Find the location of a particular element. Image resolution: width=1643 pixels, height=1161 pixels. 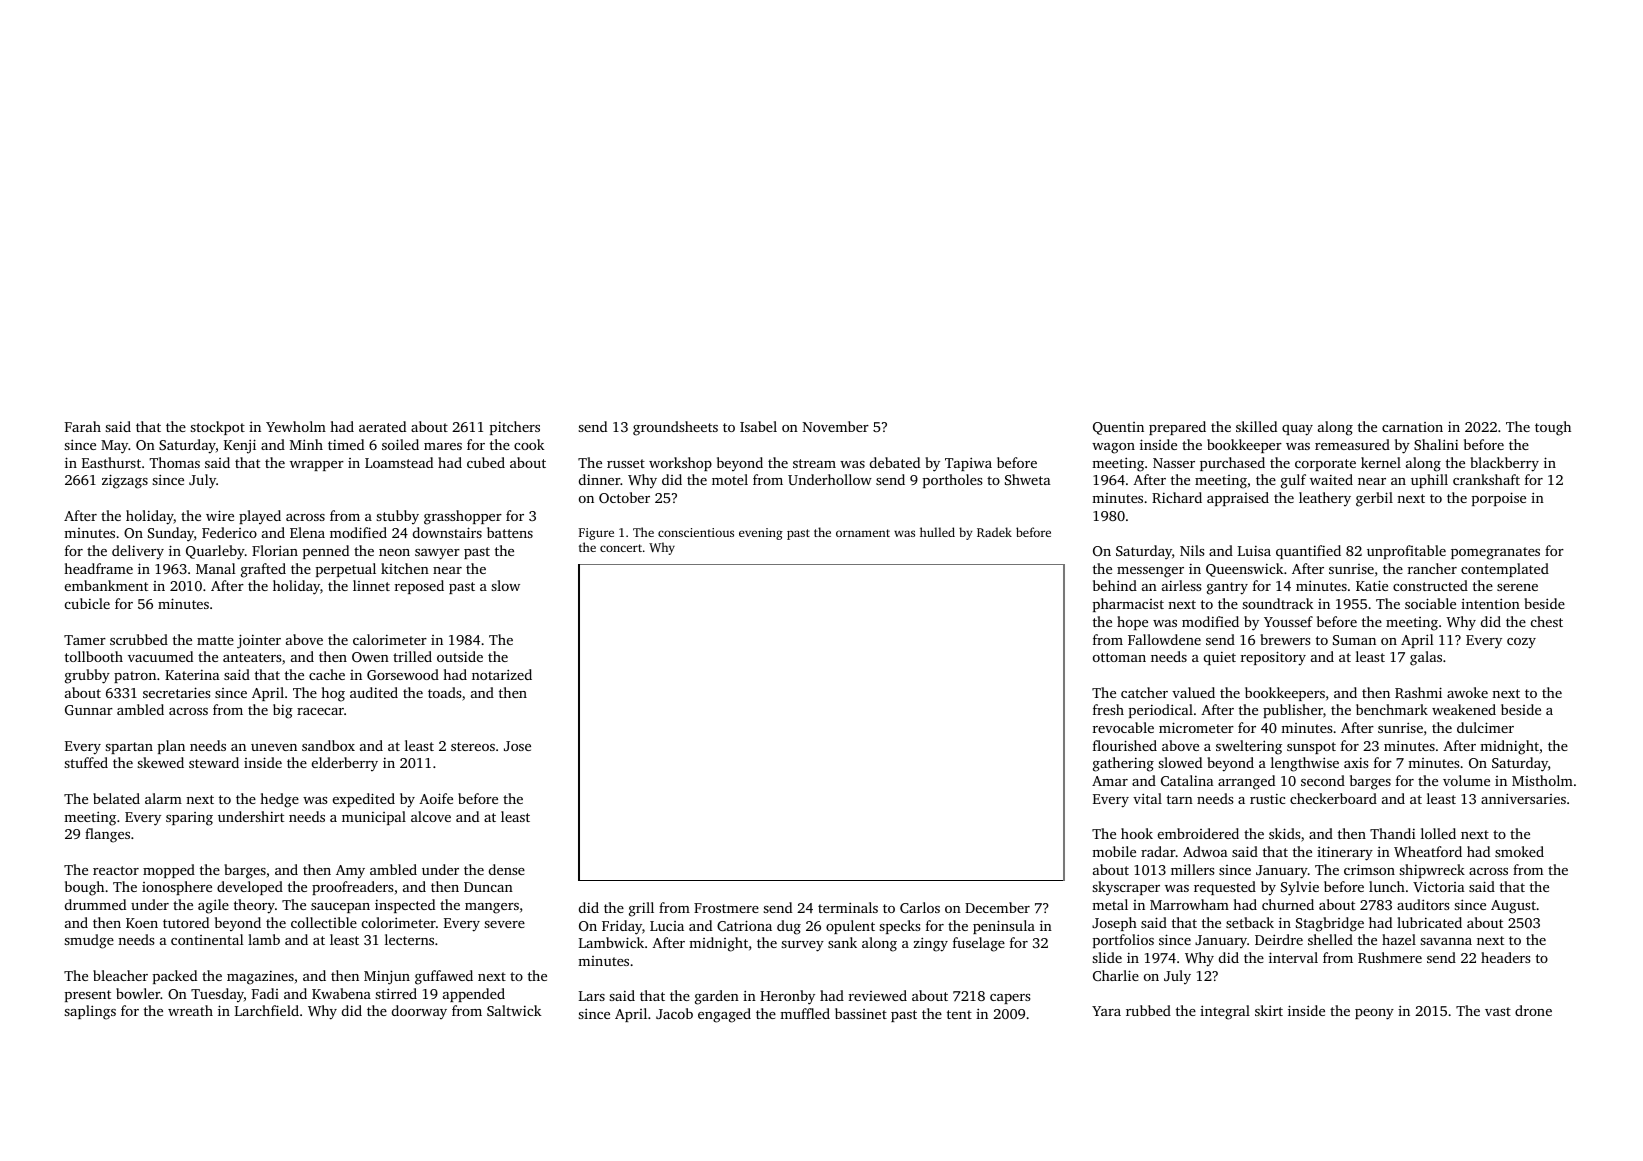

portholes is located at coordinates (952, 481).
